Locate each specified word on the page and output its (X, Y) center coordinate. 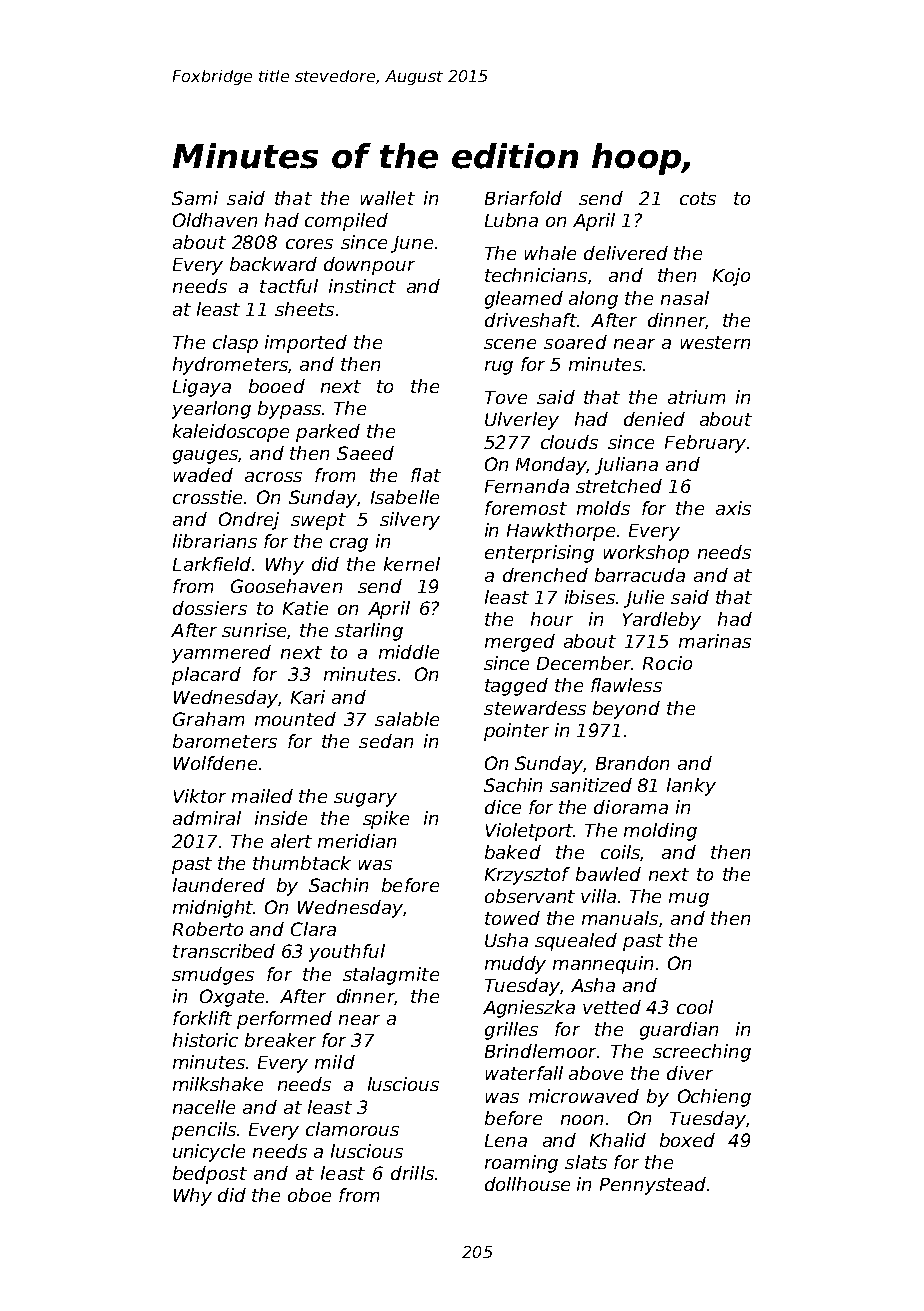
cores (309, 244)
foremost (526, 508)
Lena (506, 1140)
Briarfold (523, 198)
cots (698, 198)
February (705, 444)
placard (206, 676)
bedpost (210, 1175)
